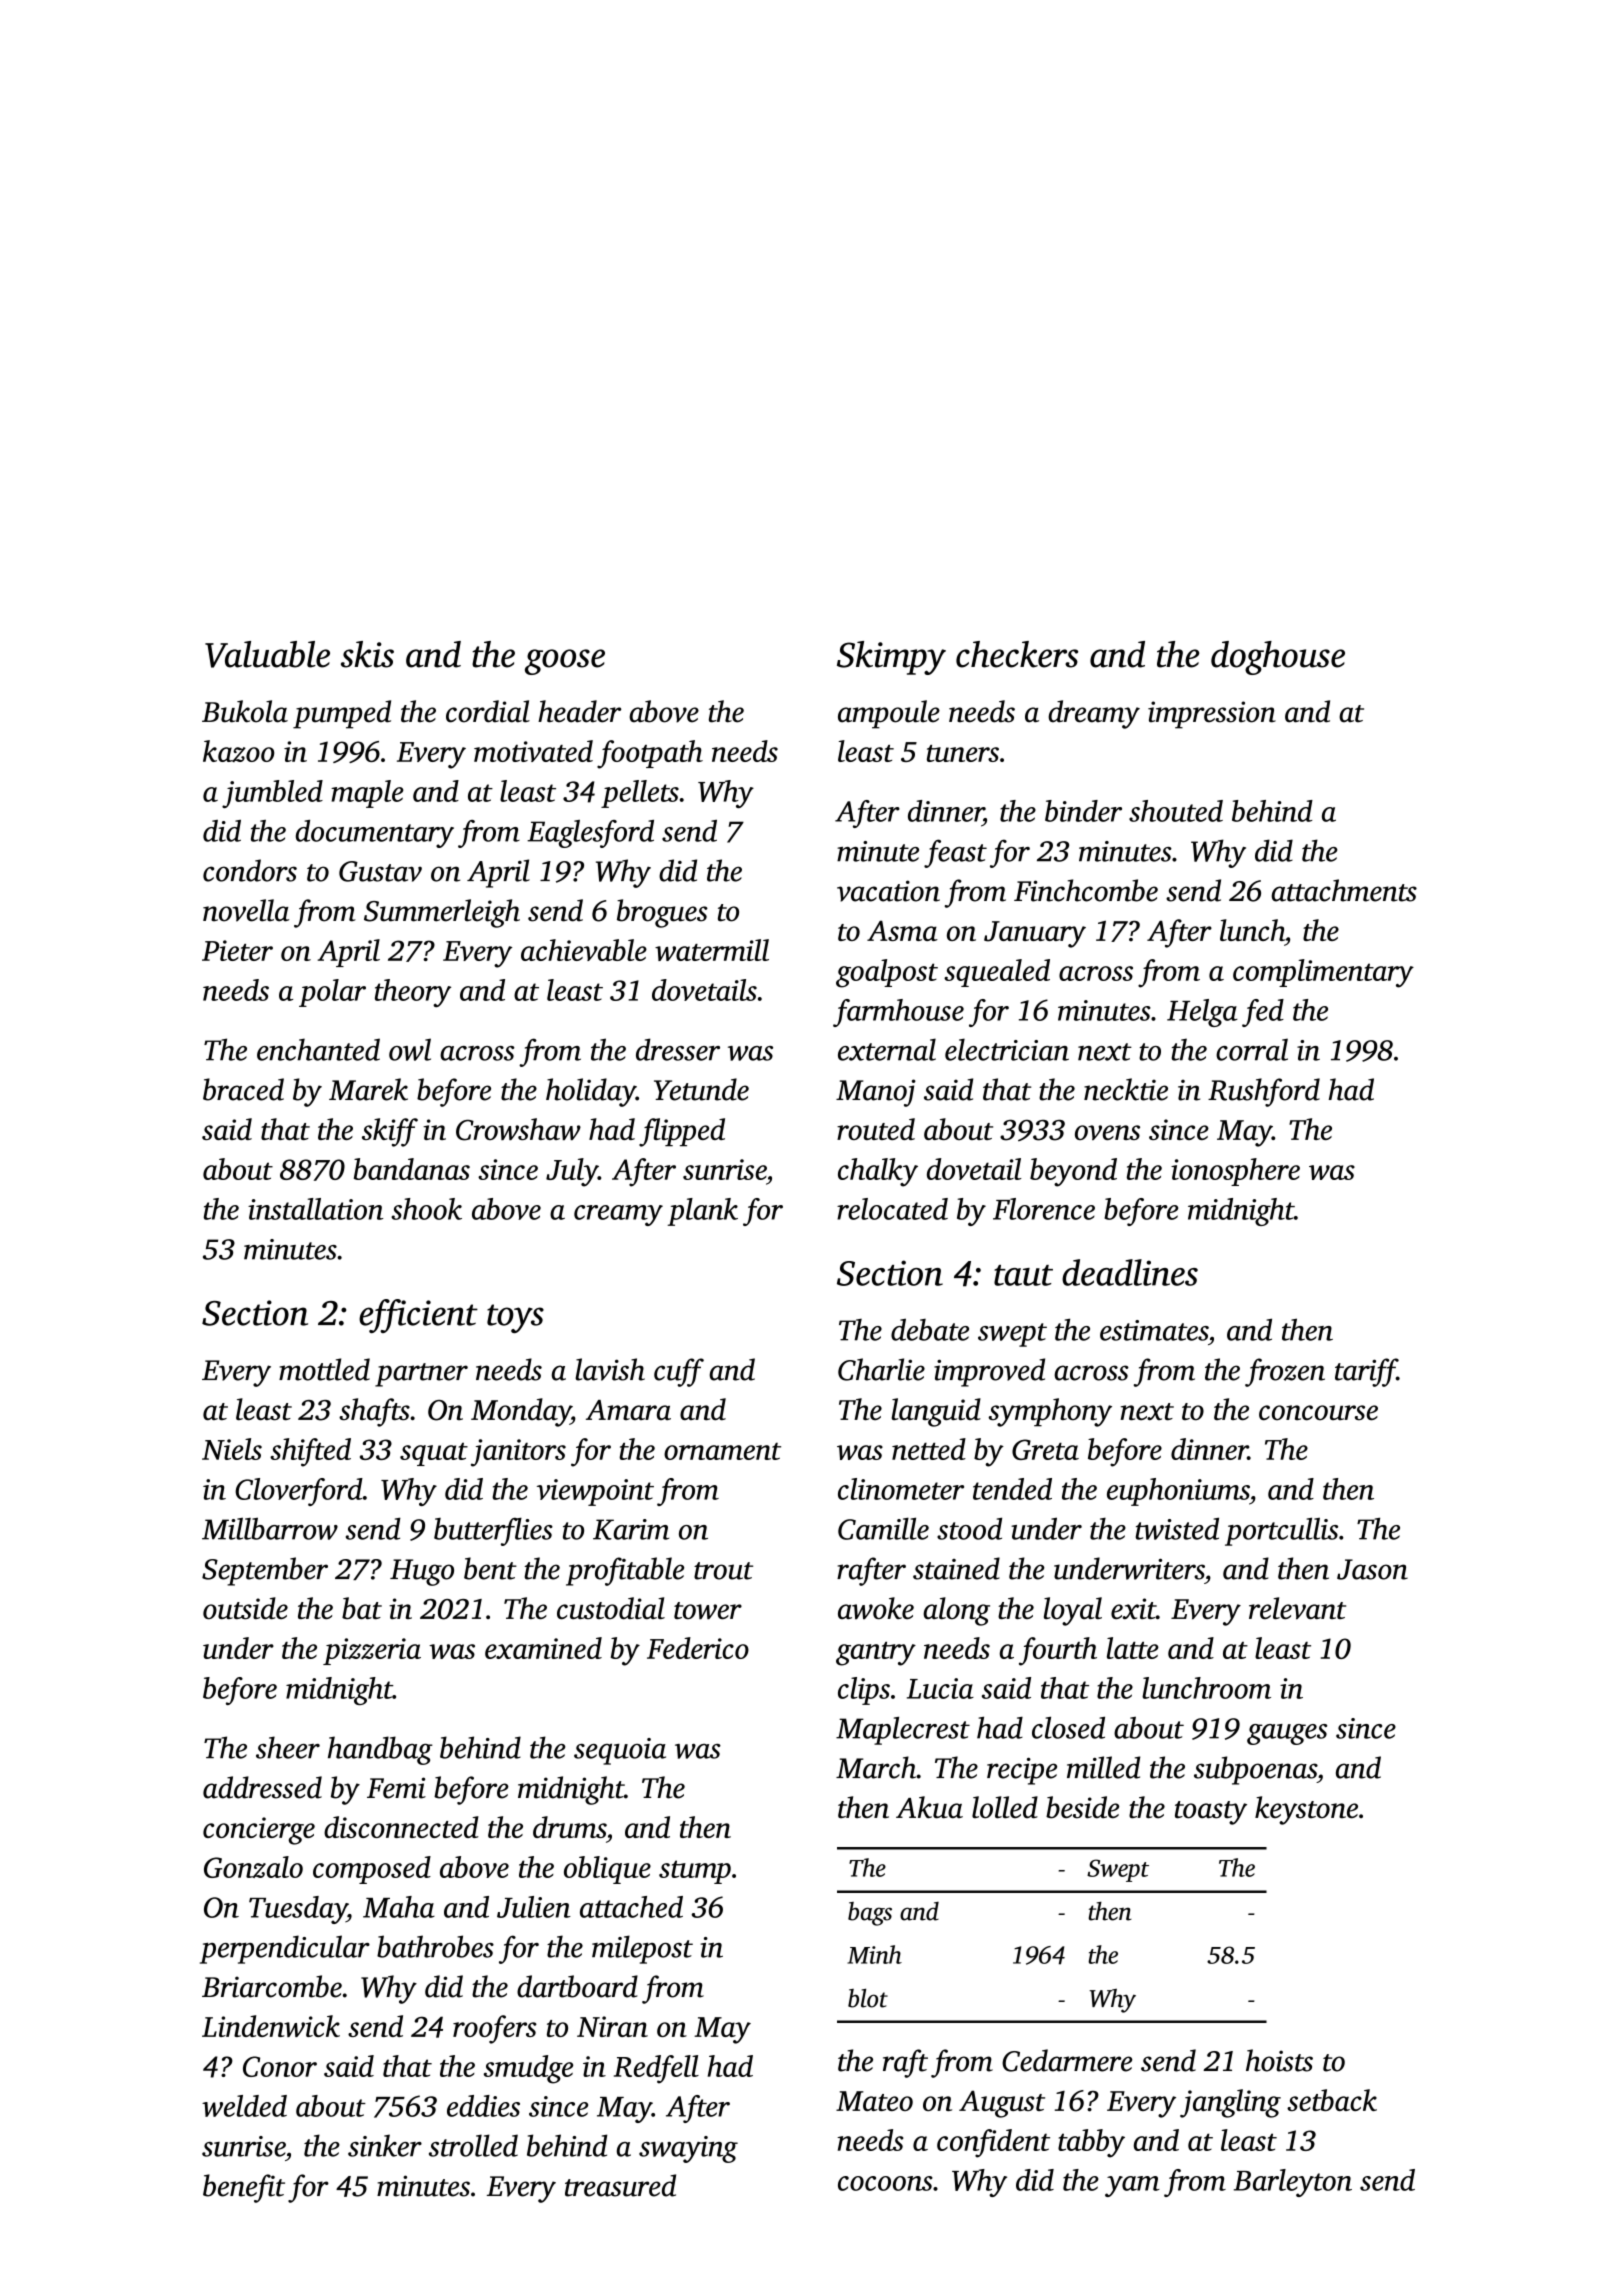 The image size is (1620, 2292). I want to click on farmhouse, so click(898, 1013).
